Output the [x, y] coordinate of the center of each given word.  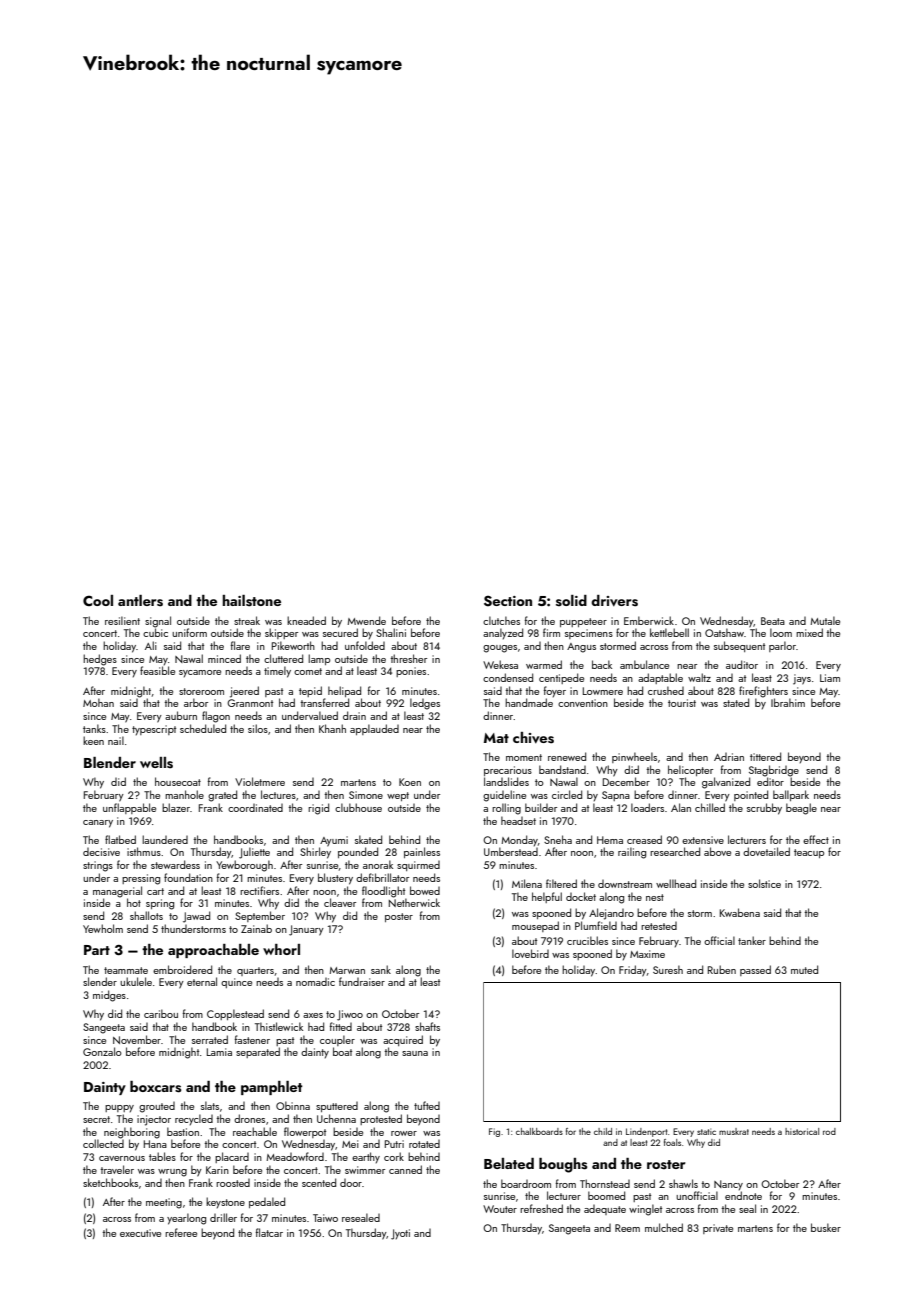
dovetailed [766, 851]
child [603, 1131]
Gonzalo [102, 1051]
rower [404, 1133]
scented [319, 1182]
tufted [427, 1105]
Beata [773, 621]
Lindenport [647, 1132]
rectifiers [259, 890]
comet [308, 671]
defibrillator [382, 877]
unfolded [365, 645]
